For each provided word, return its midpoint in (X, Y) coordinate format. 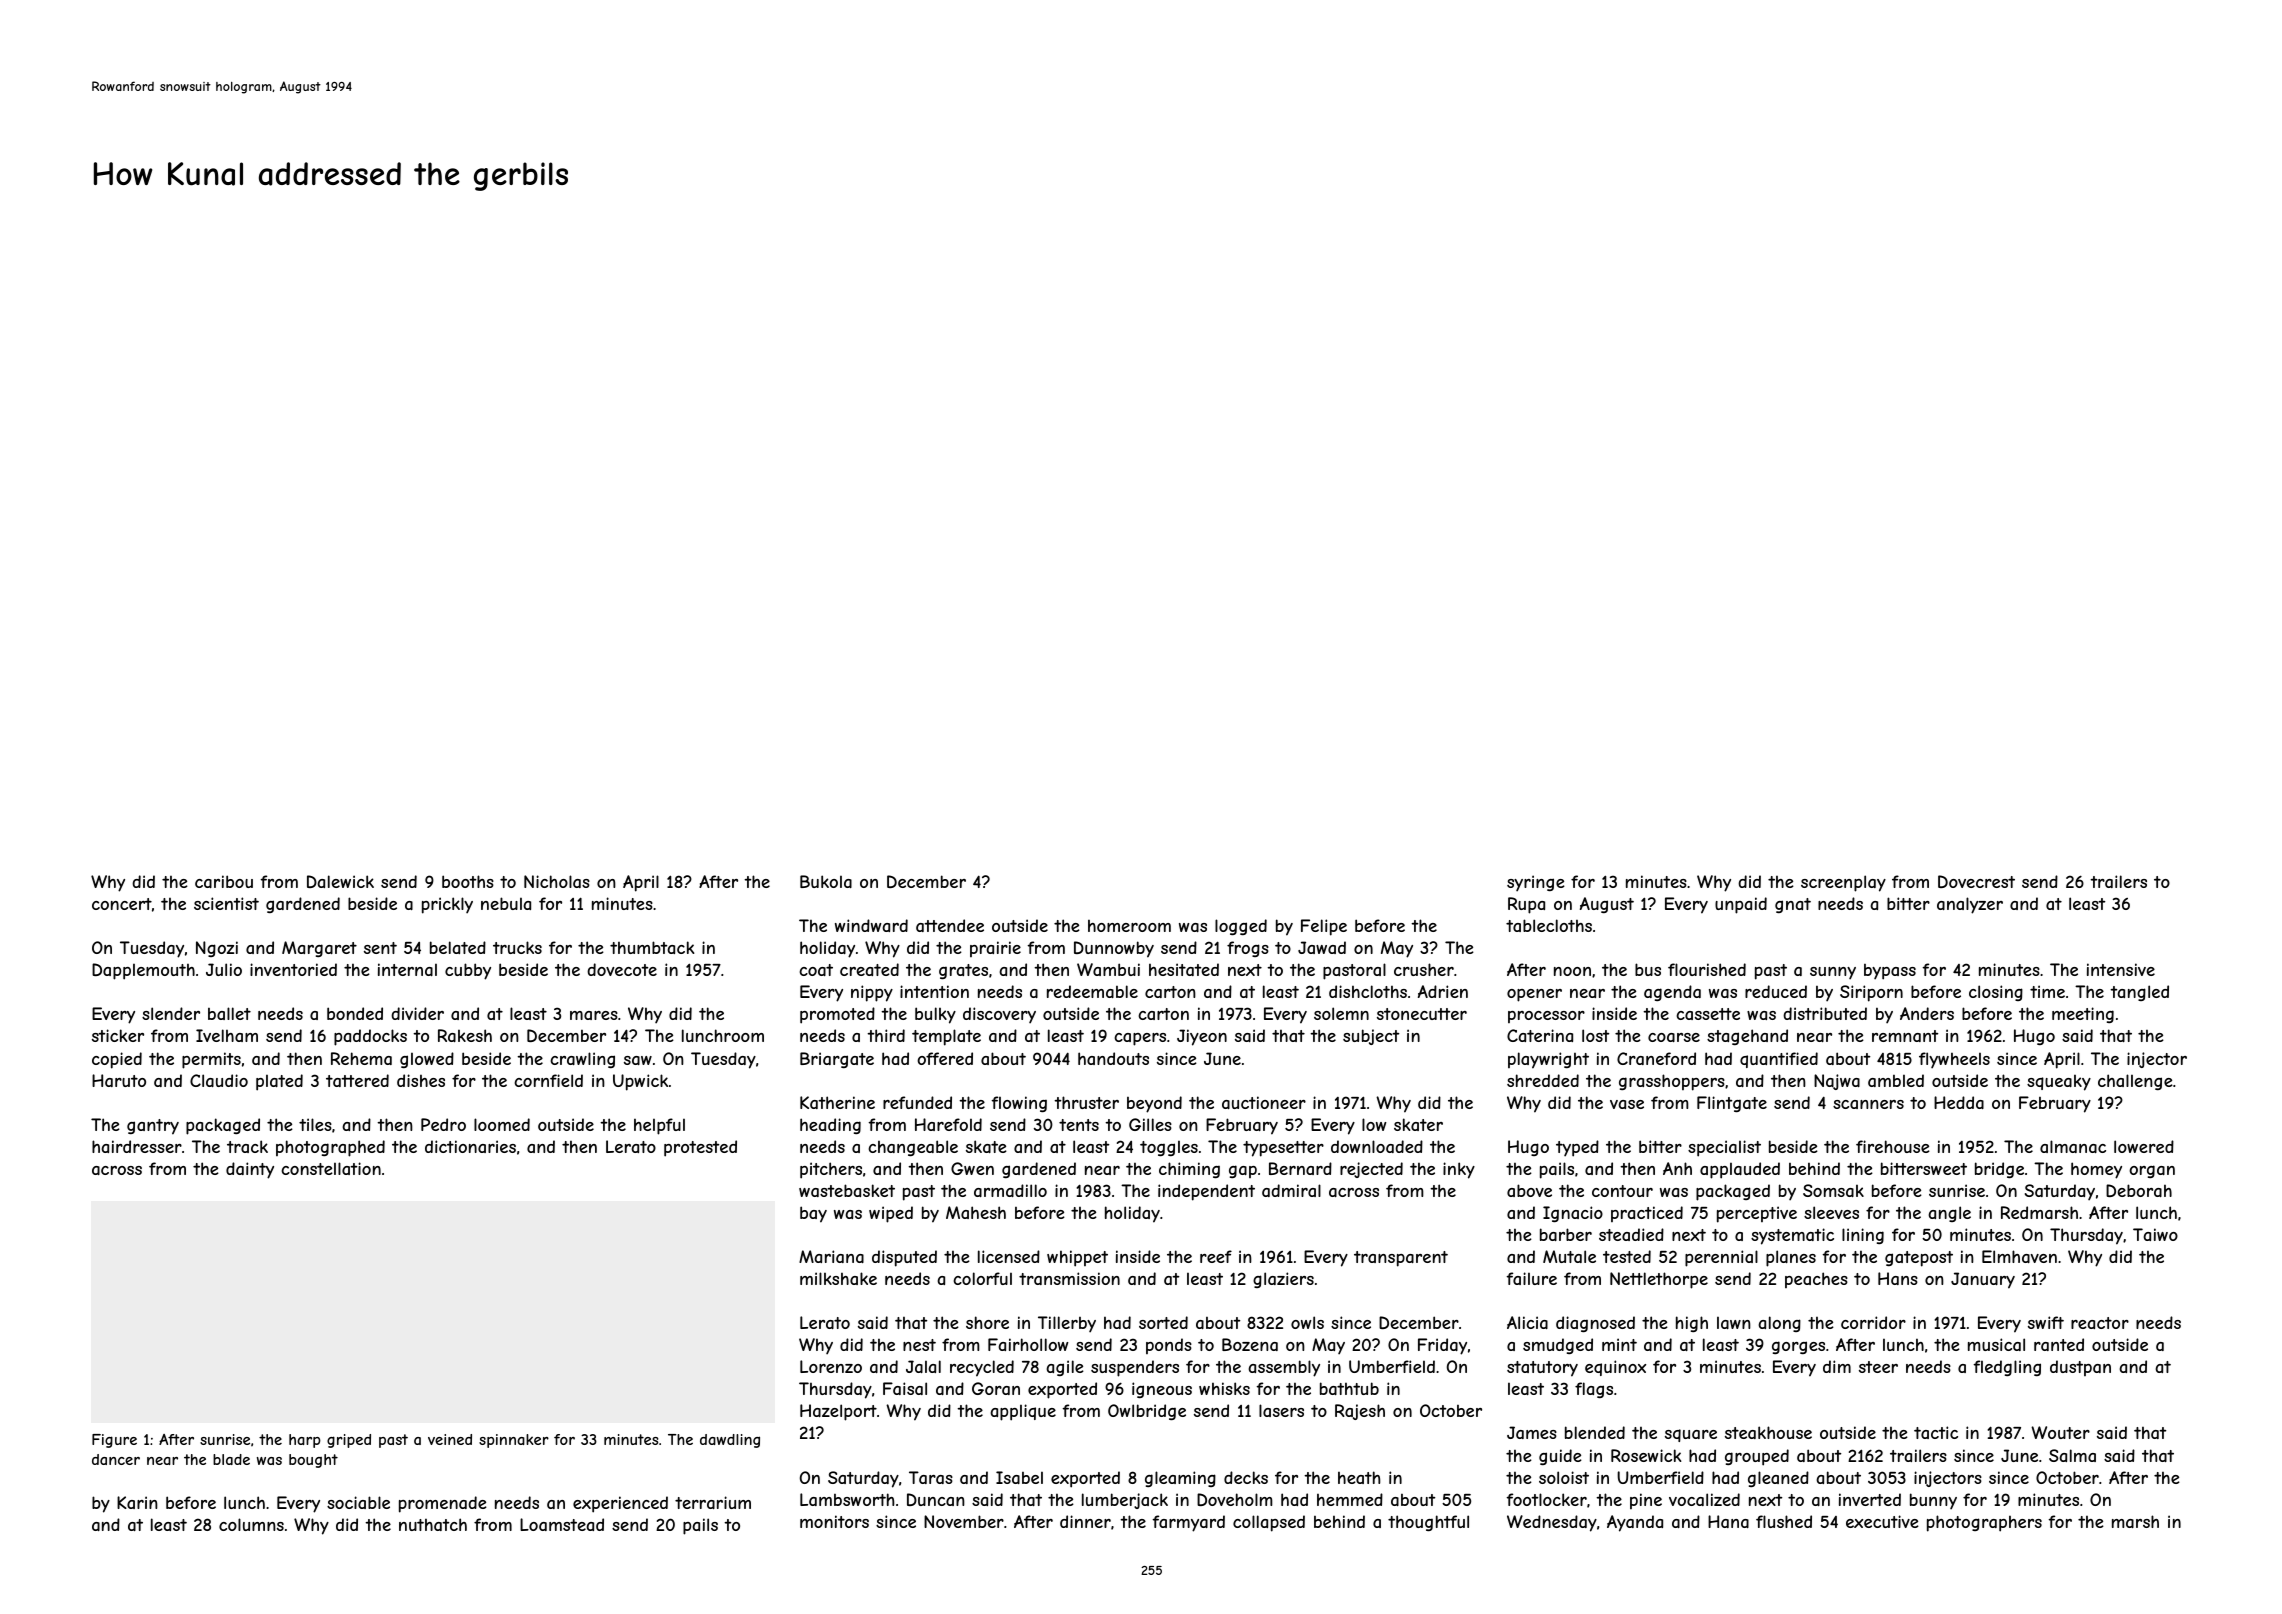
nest (919, 1345)
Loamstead (562, 1524)
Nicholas (557, 881)
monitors (834, 1521)
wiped (891, 1214)
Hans (1898, 1278)
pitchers (831, 1170)
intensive (2121, 969)
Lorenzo (831, 1366)
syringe (1536, 883)
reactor (2100, 1323)
